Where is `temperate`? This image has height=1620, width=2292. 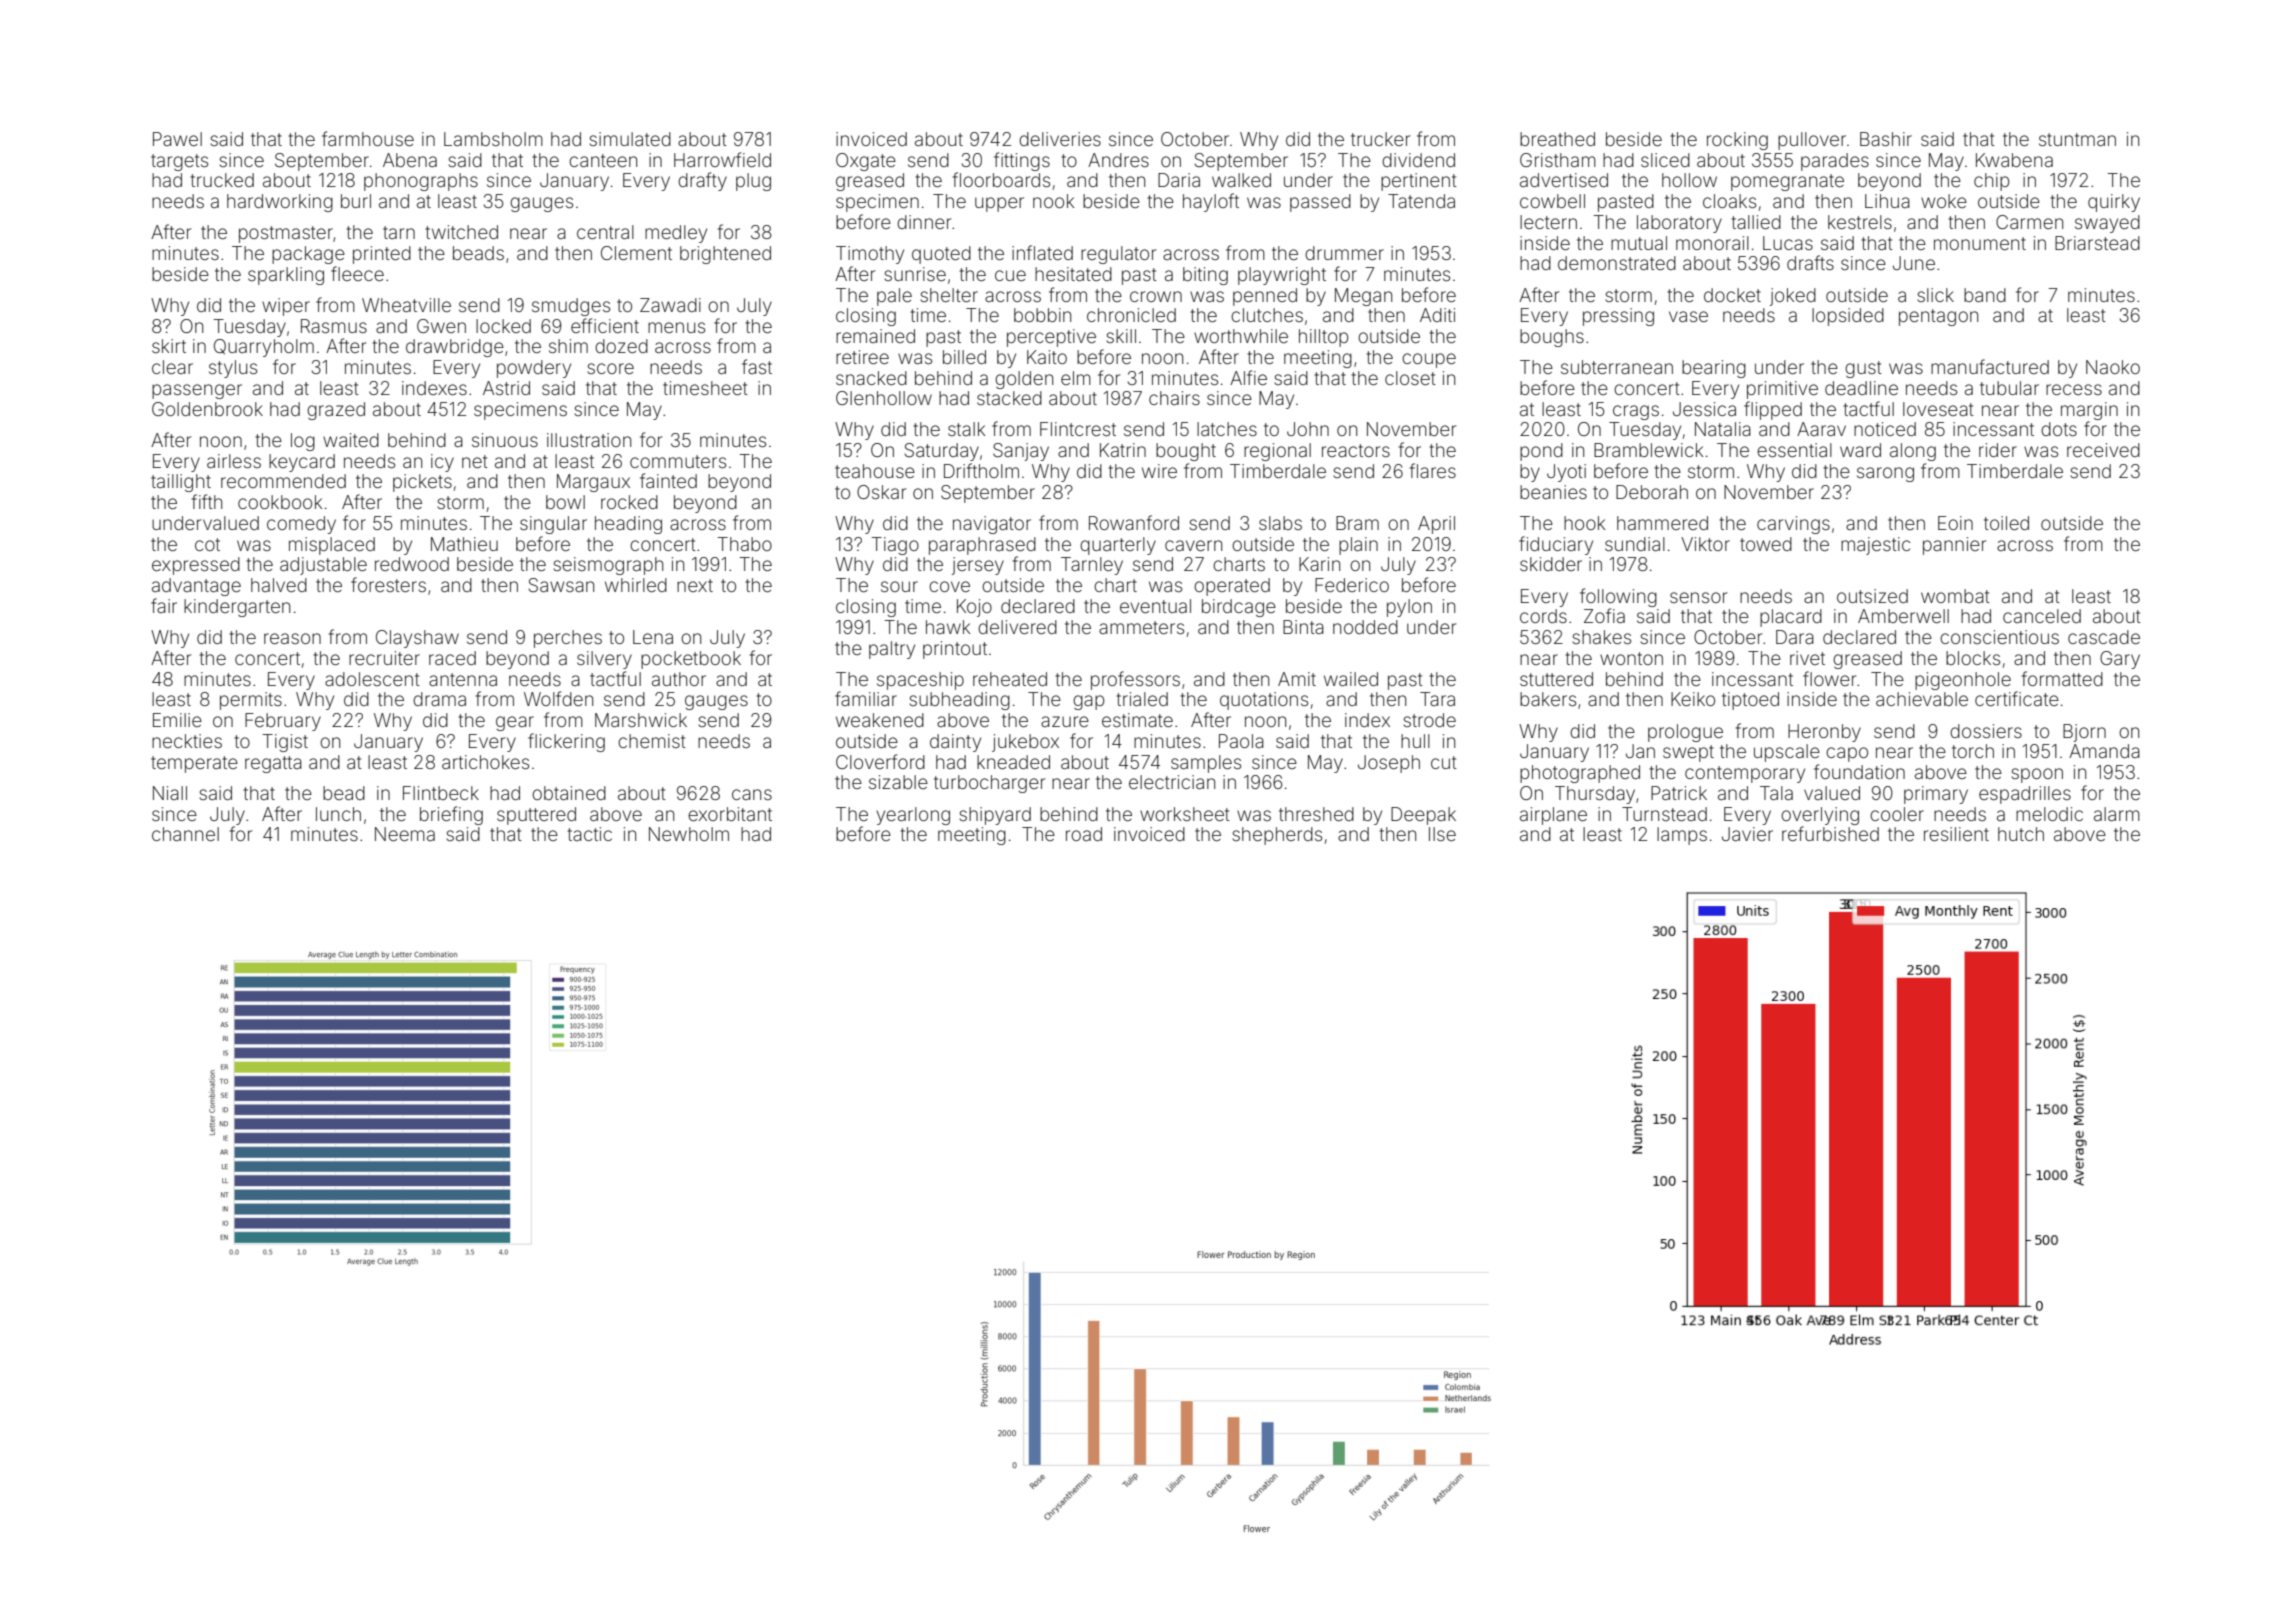 temperate is located at coordinates (194, 764).
